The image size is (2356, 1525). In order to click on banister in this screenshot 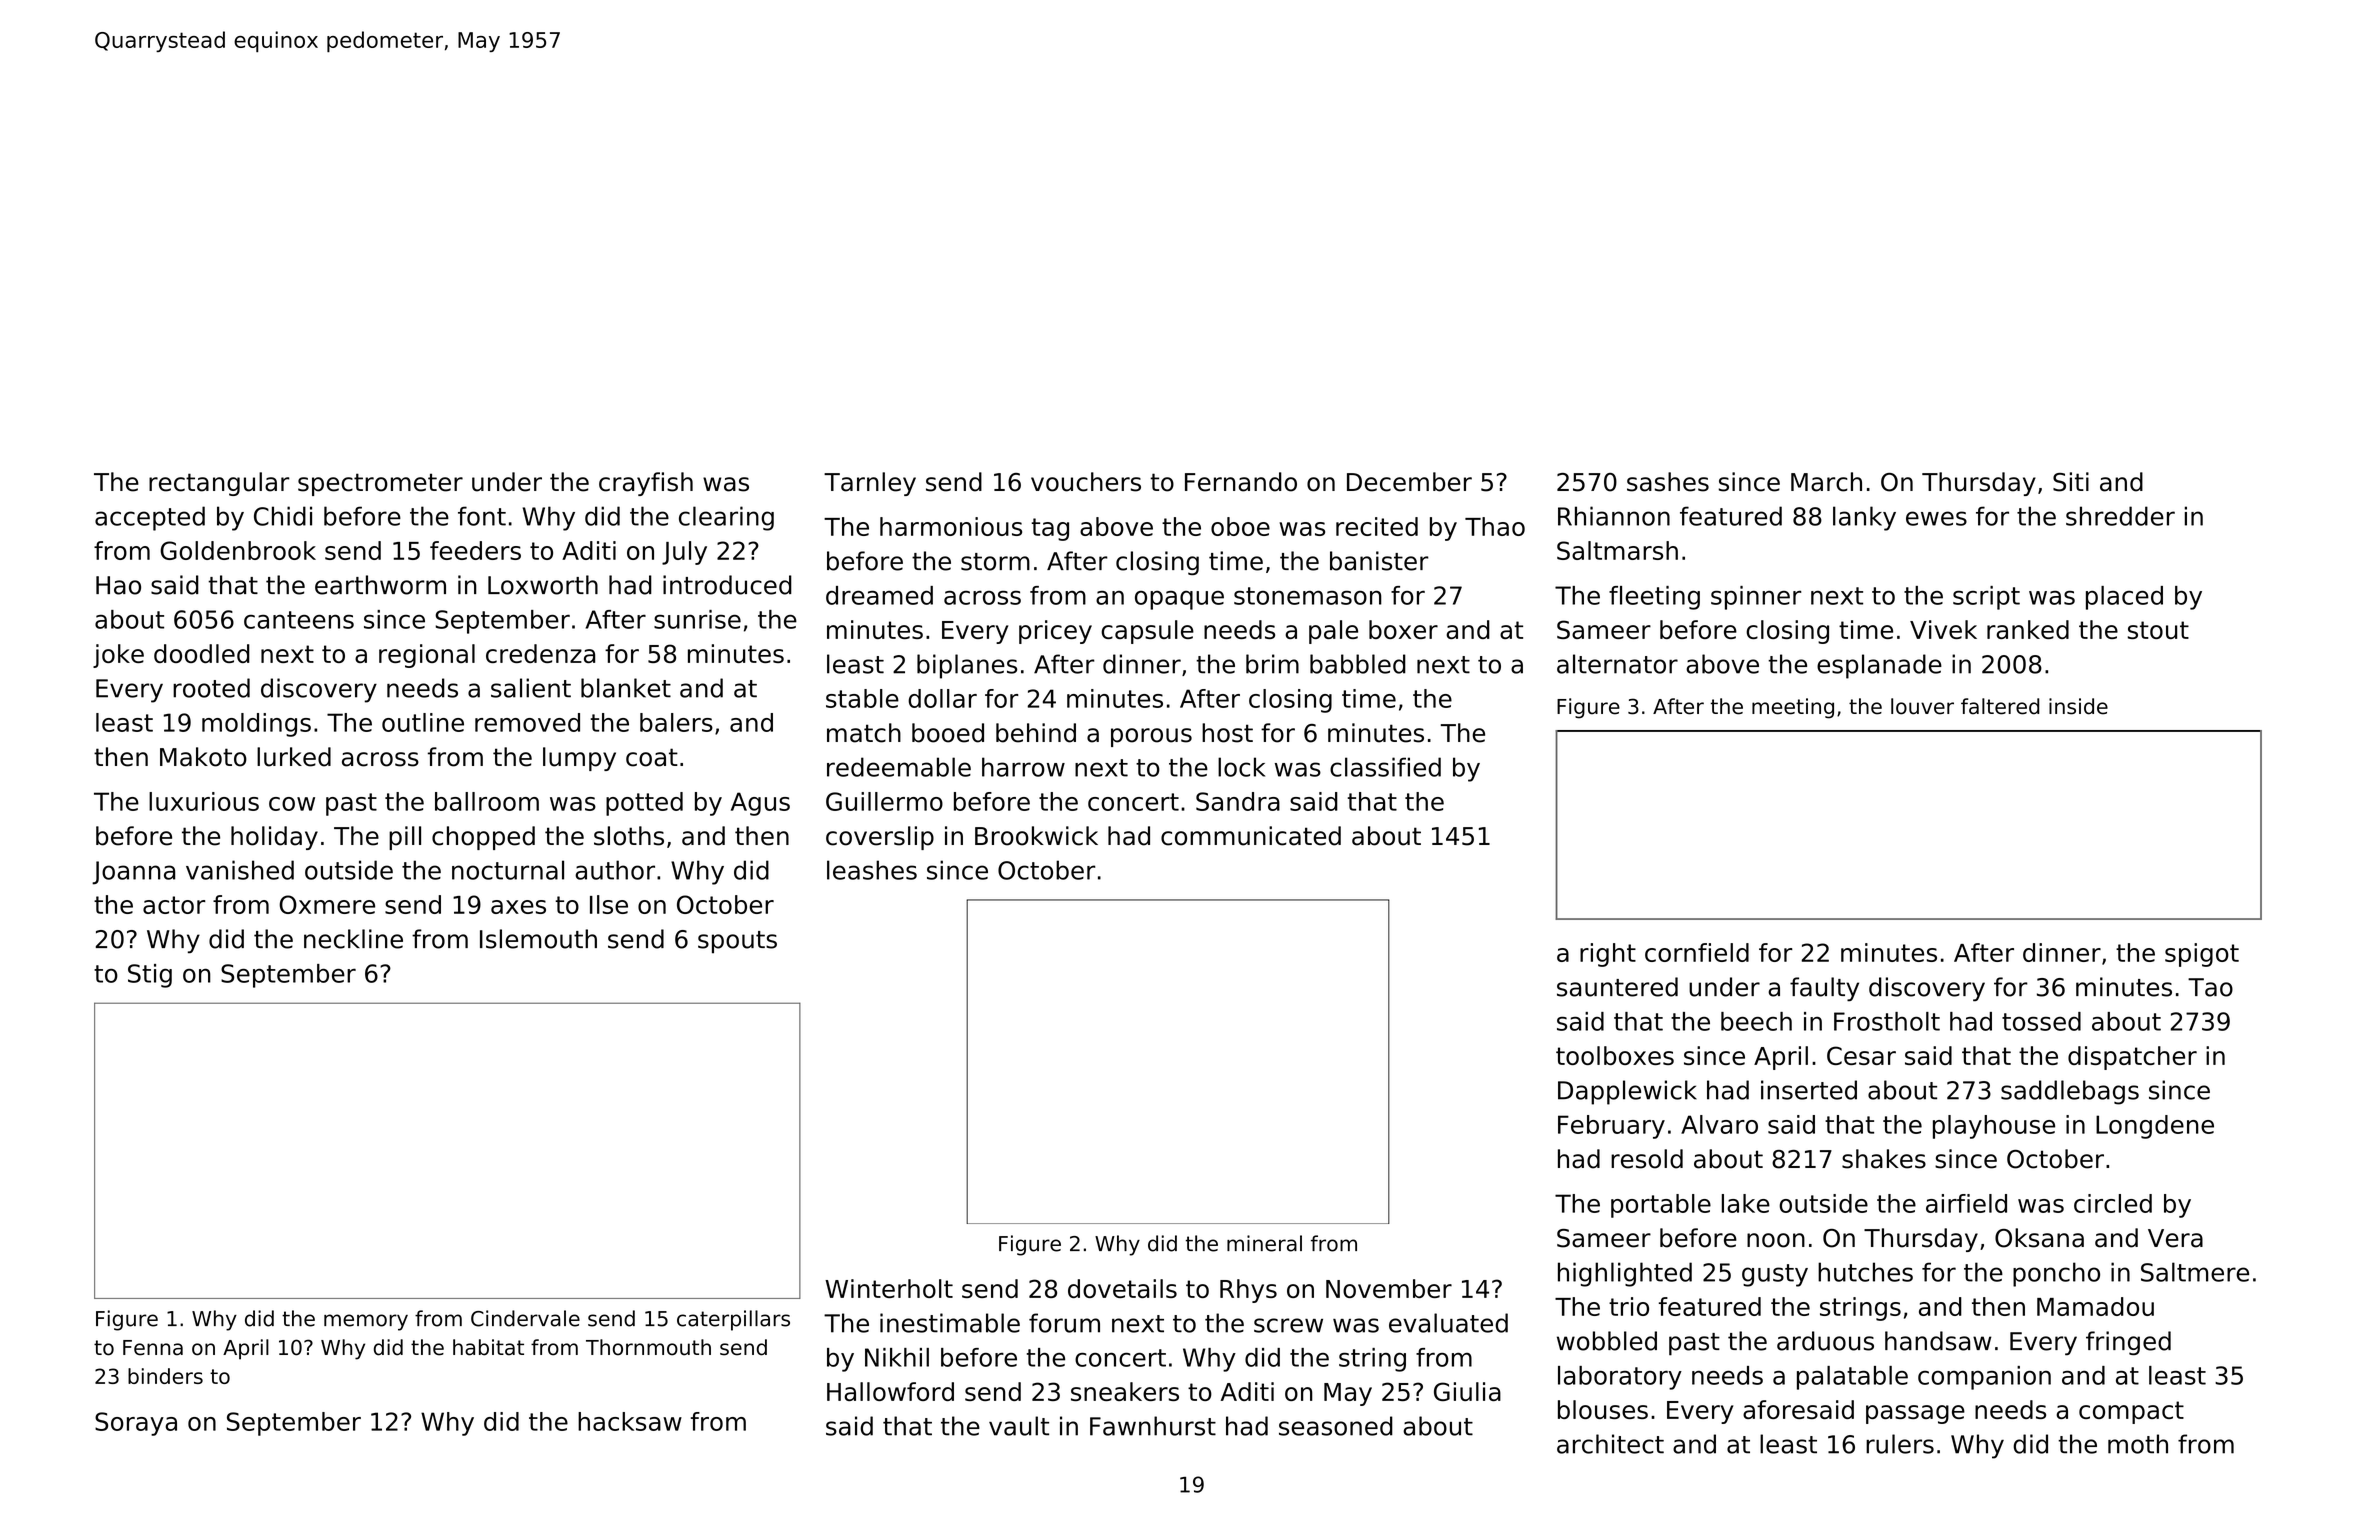, I will do `click(1379, 561)`.
